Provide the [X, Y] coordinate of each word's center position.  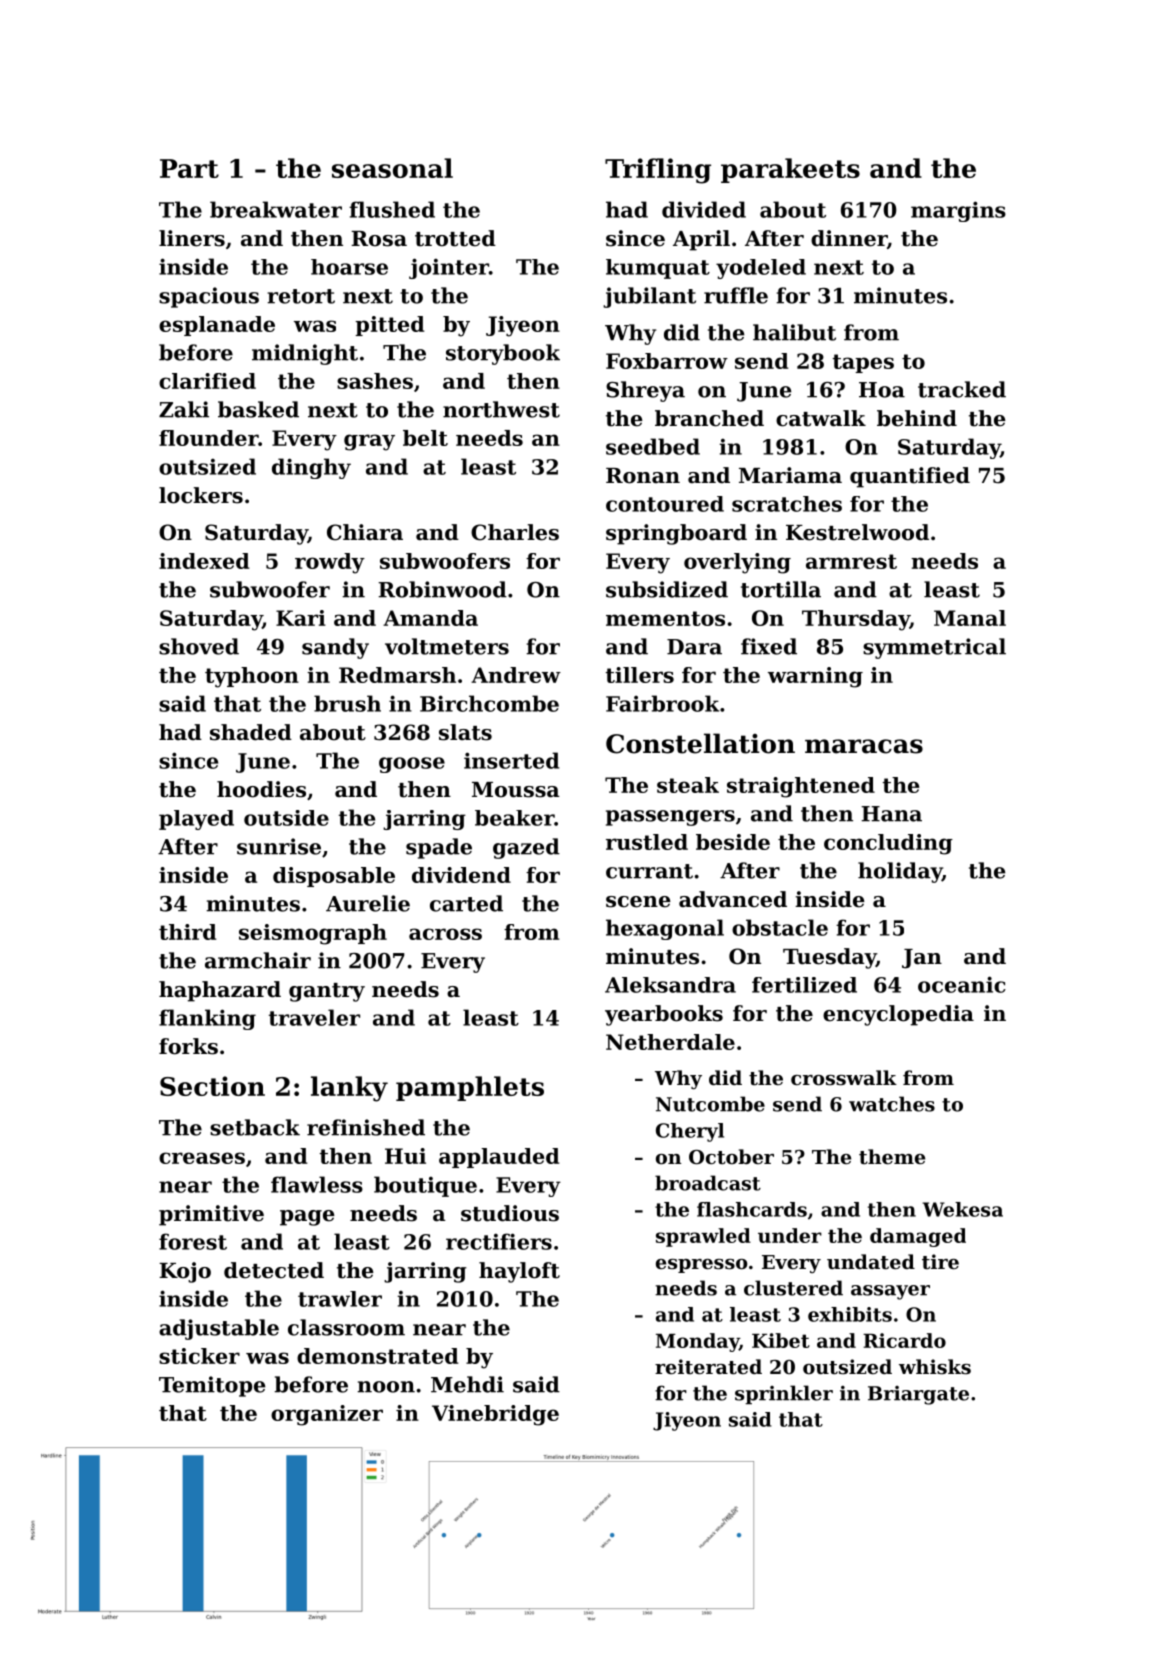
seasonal [392, 168]
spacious [209, 297]
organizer [327, 1415]
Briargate [918, 1395]
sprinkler [784, 1394]
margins [958, 211]
